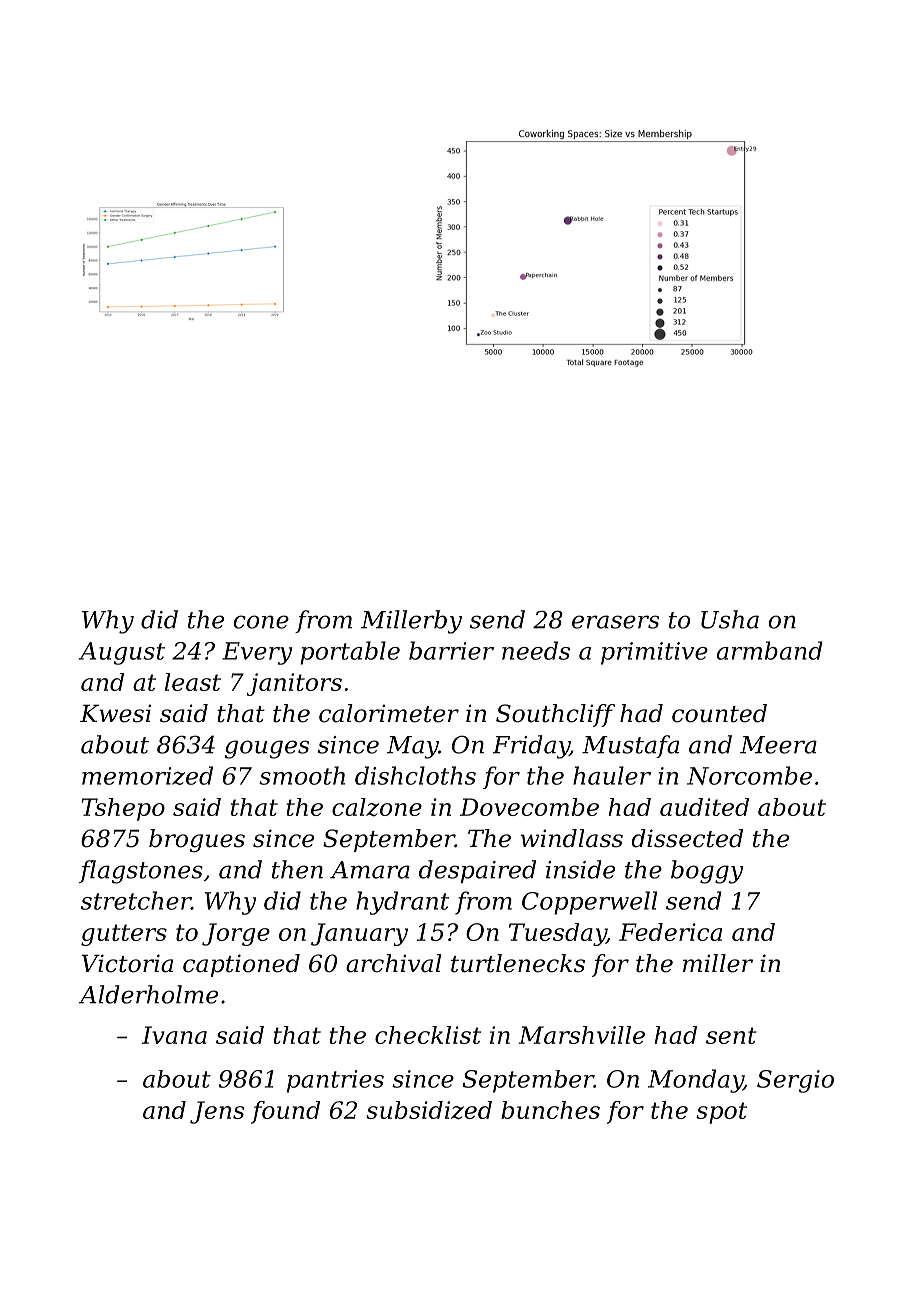 This image has width=924, height=1311. Describe the element at coordinates (370, 870) in the image. I see `Amara` at that location.
